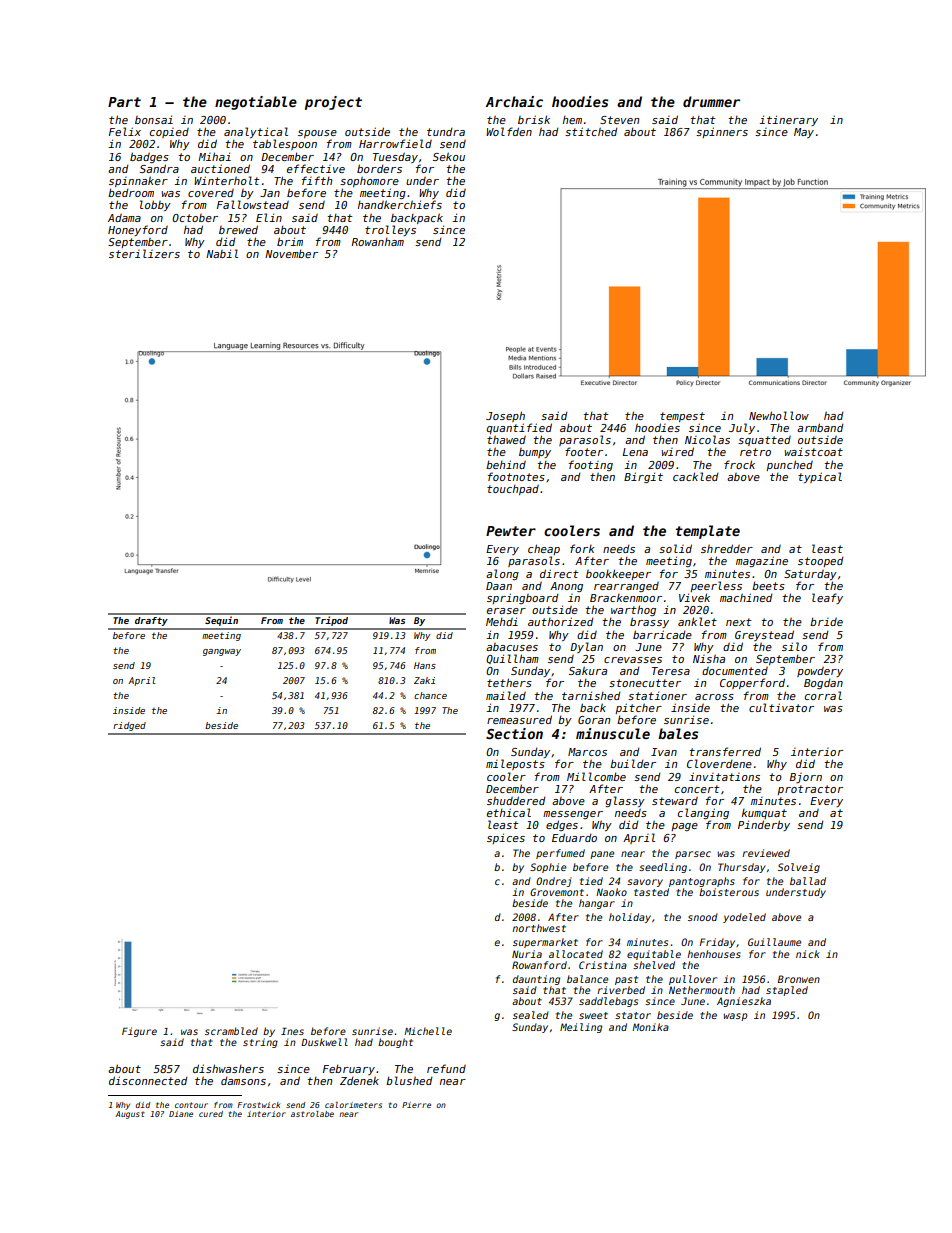  Describe the element at coordinates (682, 417) in the screenshot. I see `tempest` at that location.
